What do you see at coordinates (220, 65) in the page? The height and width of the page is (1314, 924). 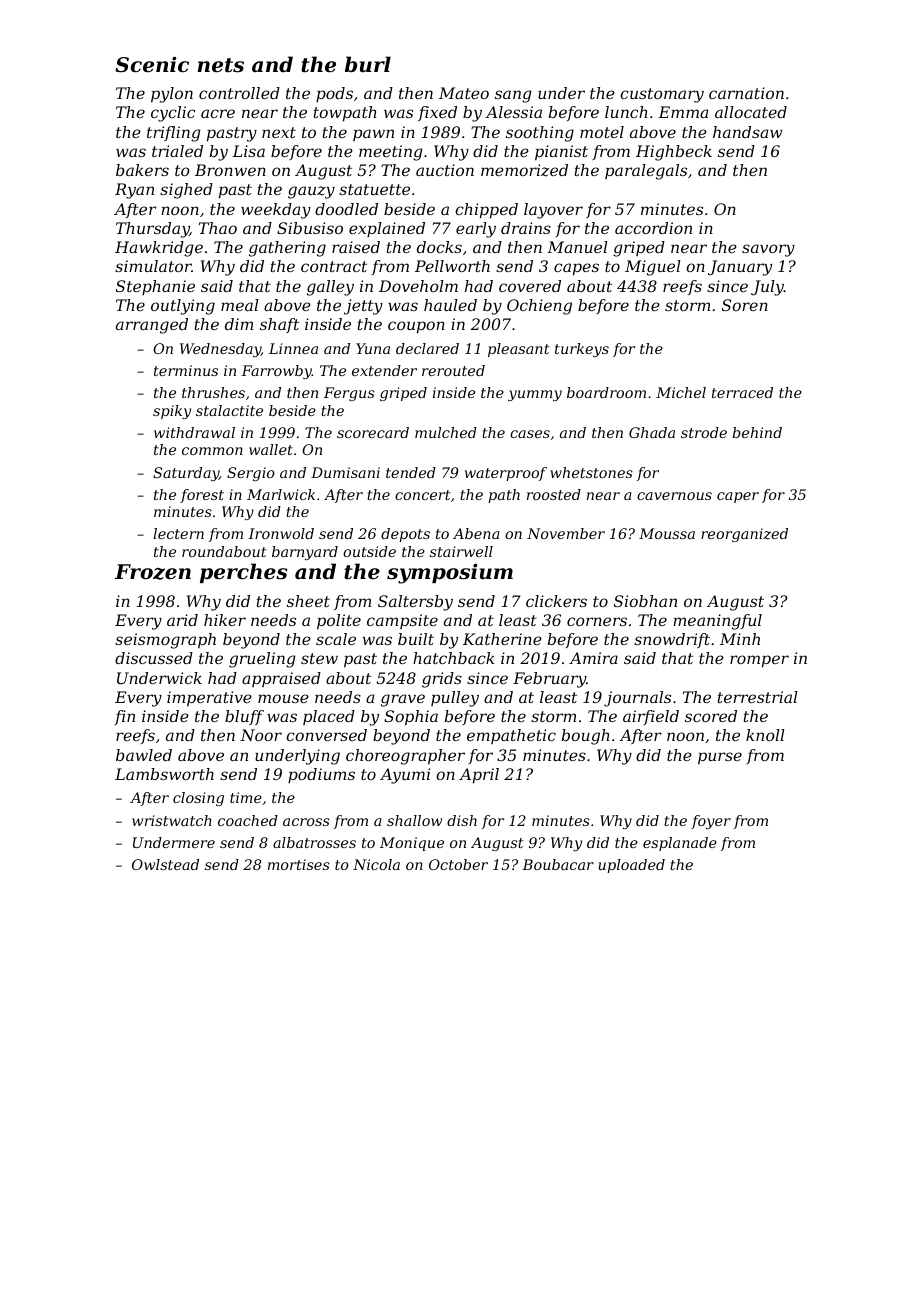 I see `nets` at bounding box center [220, 65].
